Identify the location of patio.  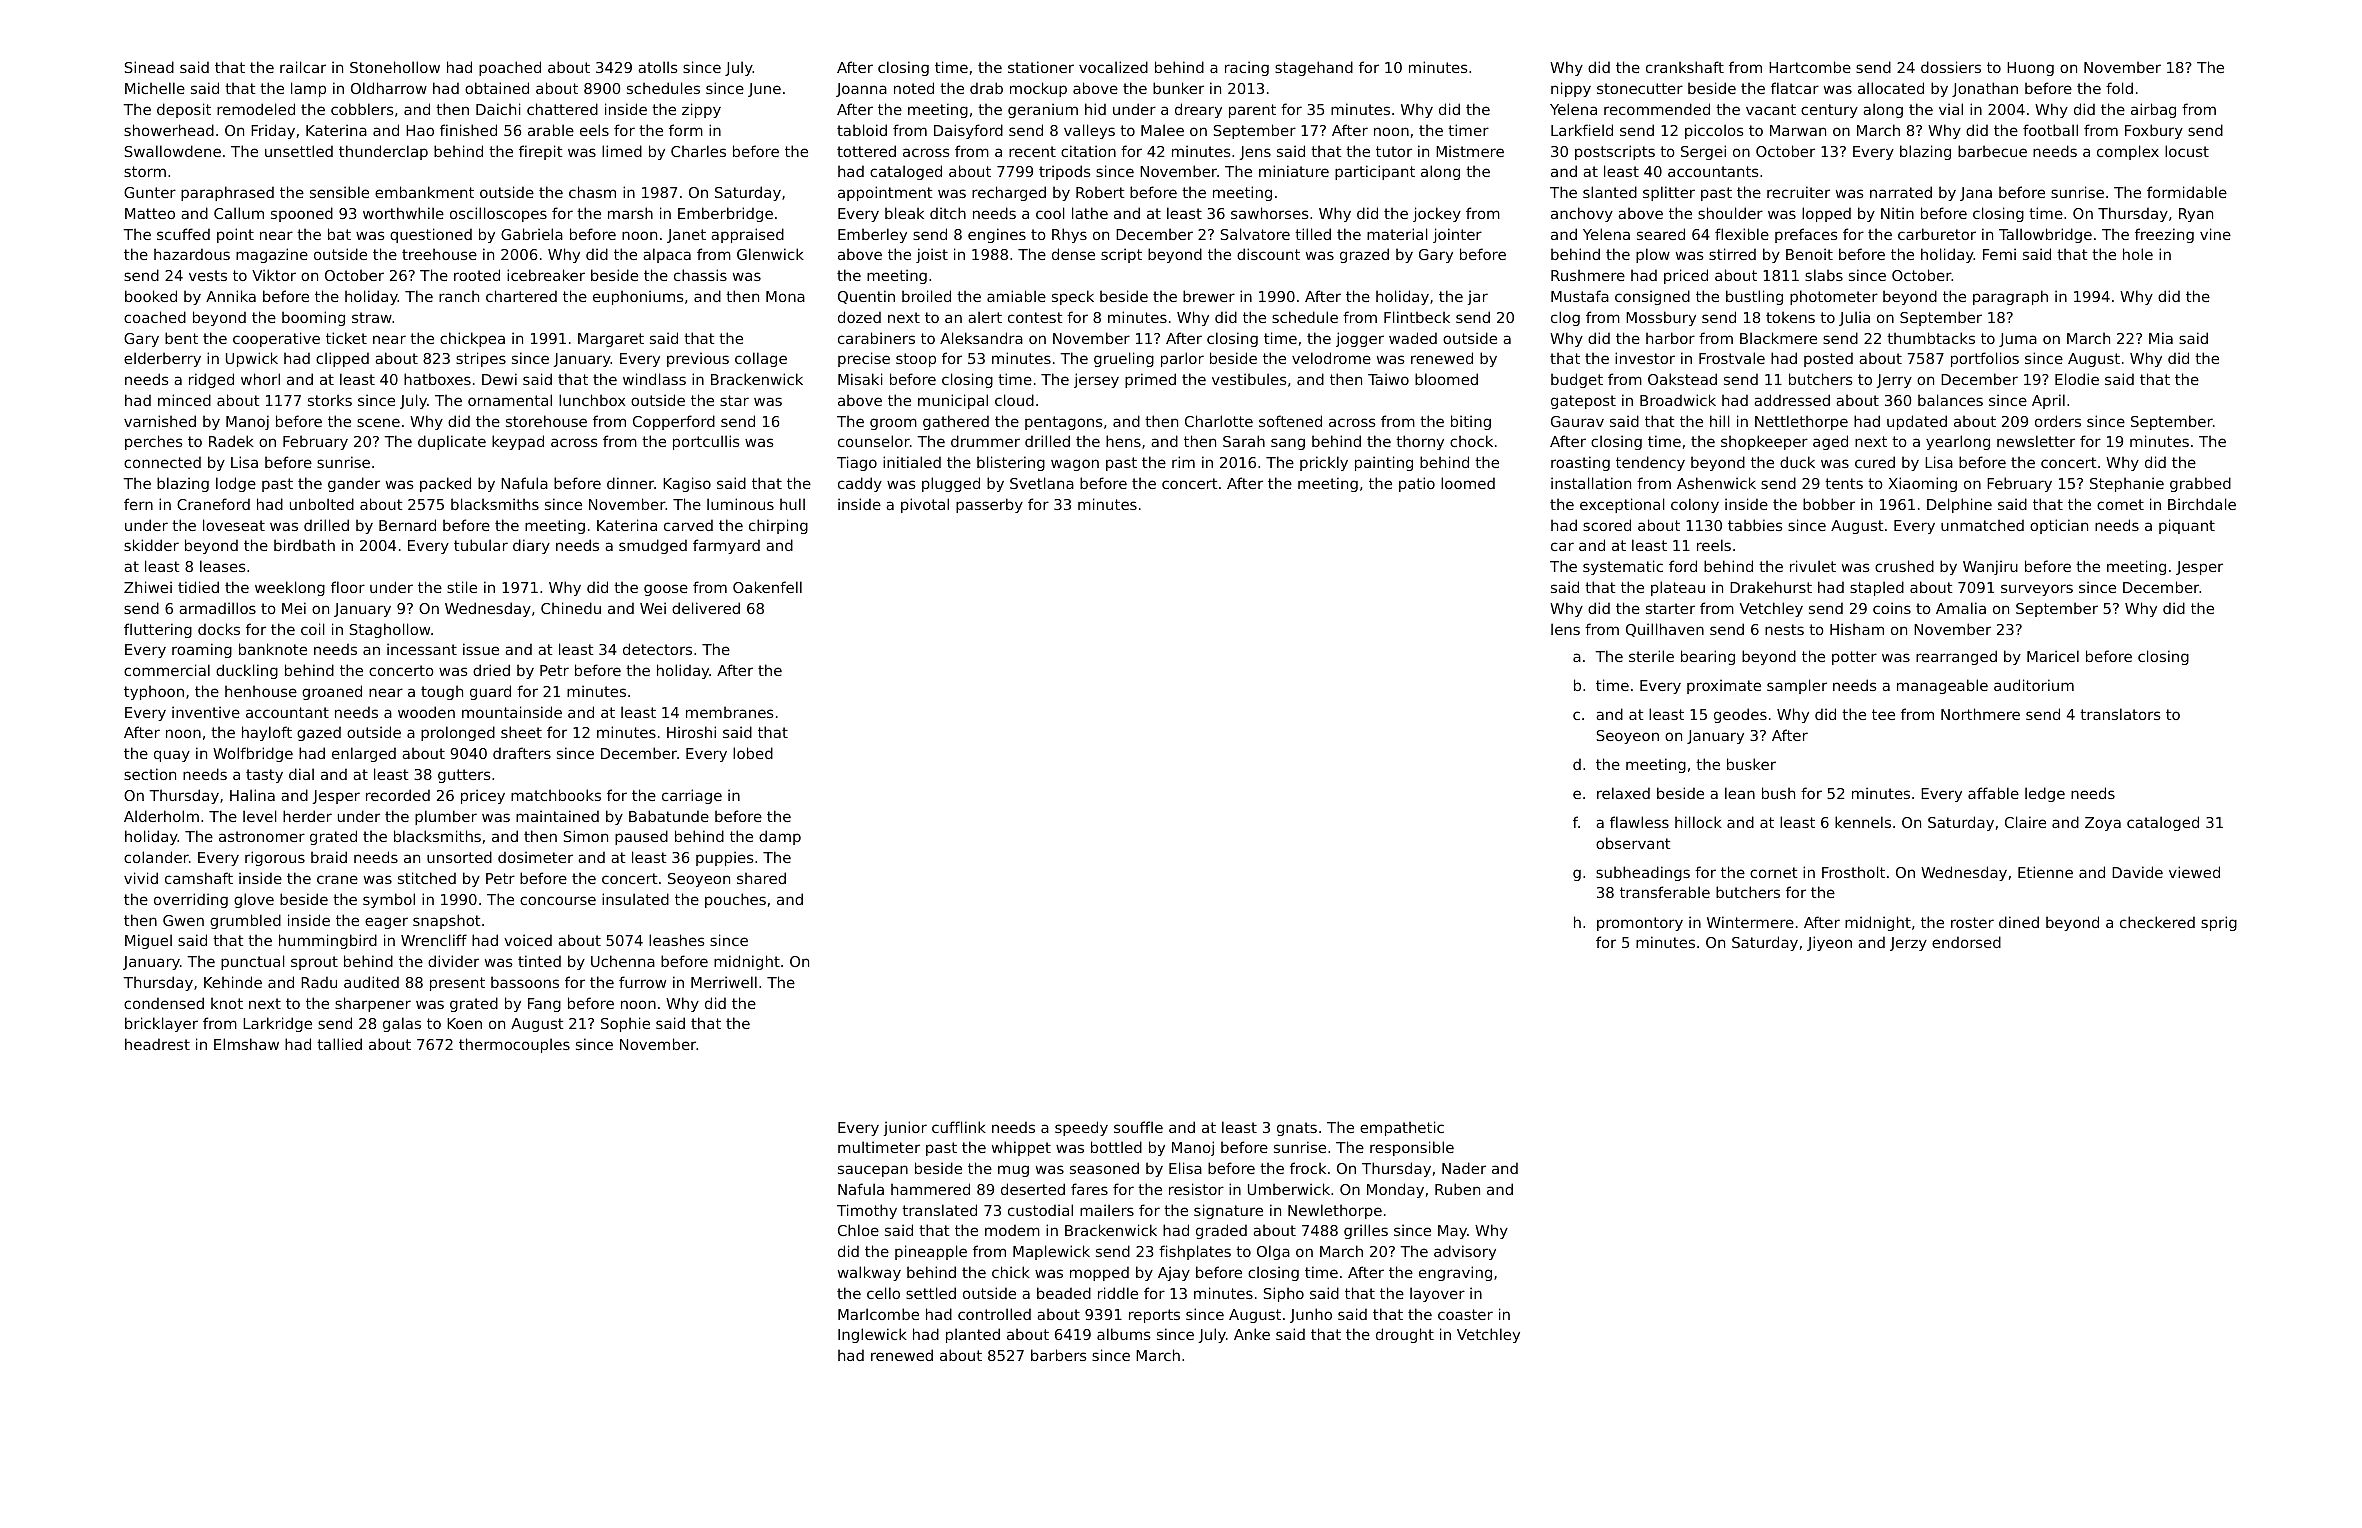
(1417, 484).
